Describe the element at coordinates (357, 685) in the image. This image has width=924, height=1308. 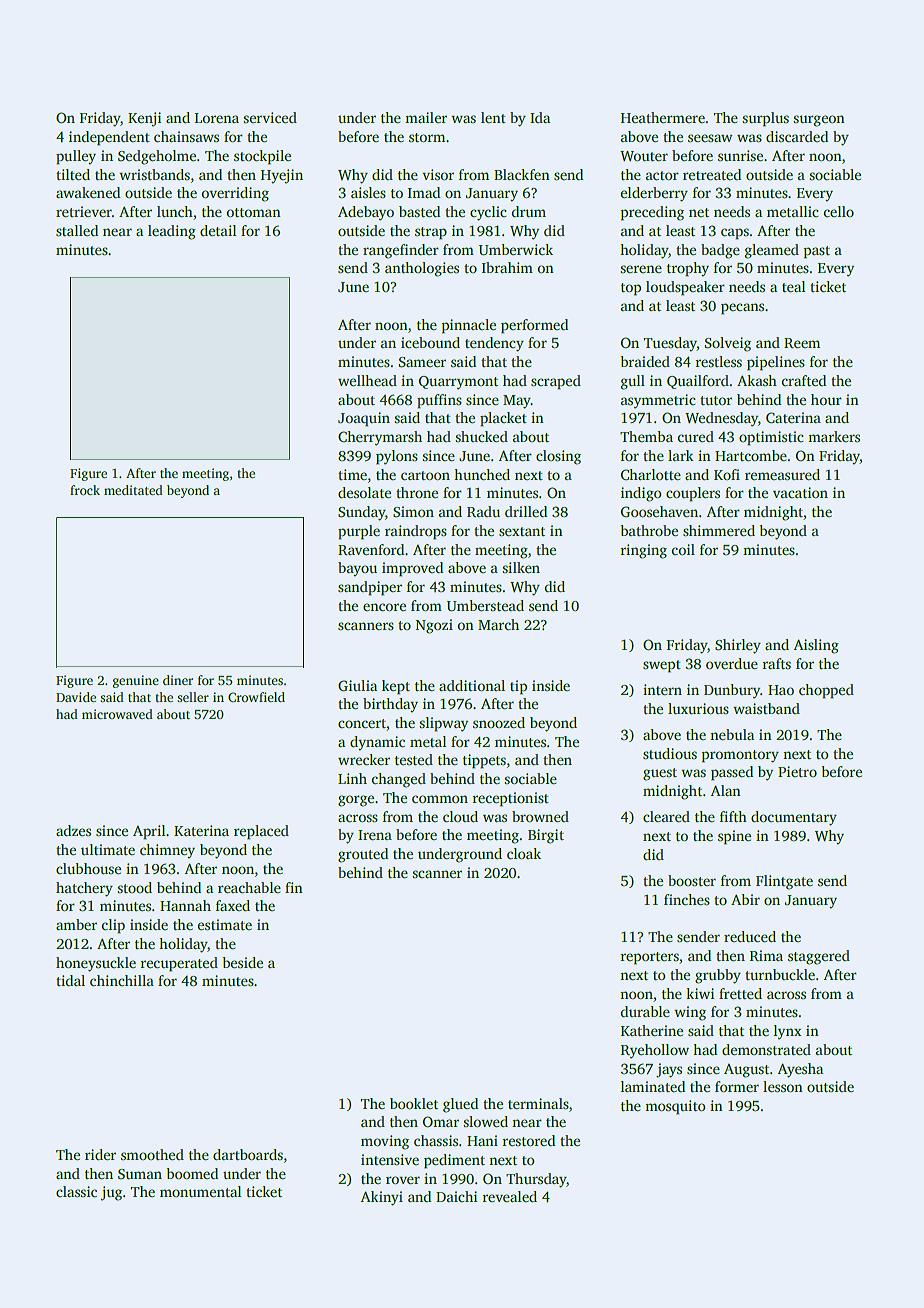
I see `Giulia` at that location.
